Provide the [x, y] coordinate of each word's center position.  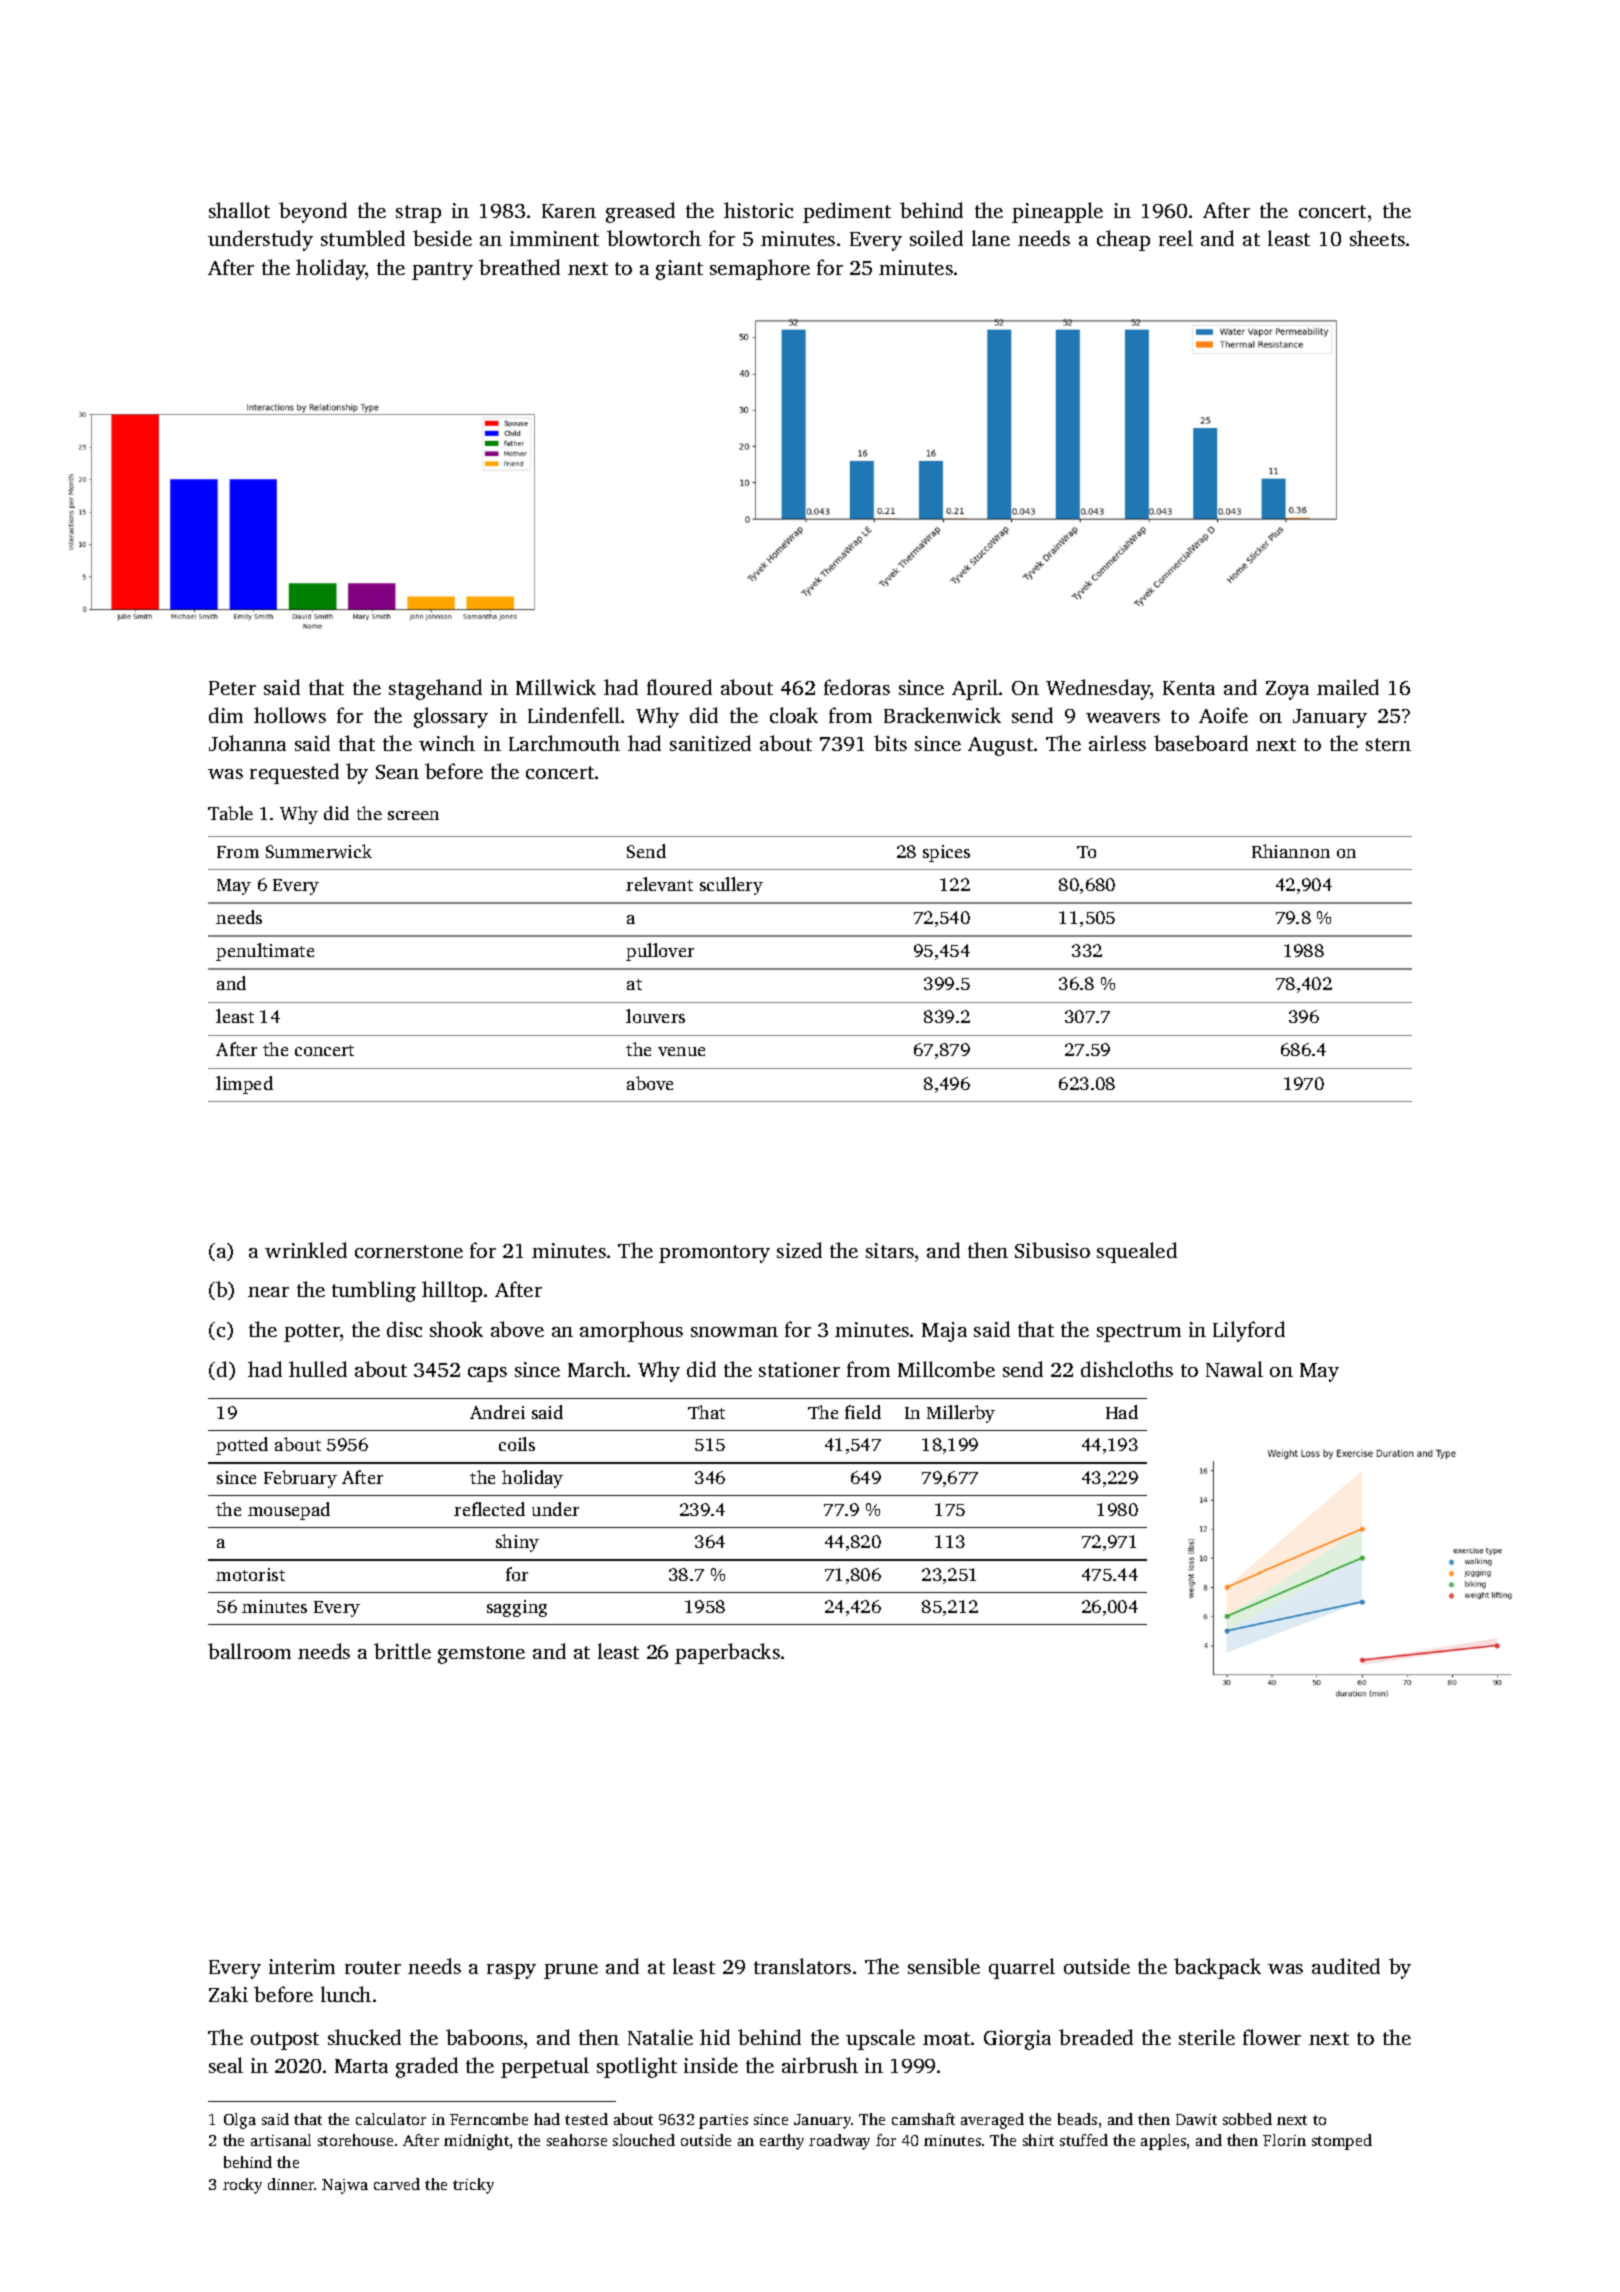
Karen [569, 211]
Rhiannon [1291, 851]
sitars [890, 1250]
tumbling [374, 1291]
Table [230, 813]
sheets [1377, 238]
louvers [655, 1016]
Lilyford [1249, 1331]
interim [302, 1966]
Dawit [1196, 2119]
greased [640, 212]
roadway [839, 2142]
